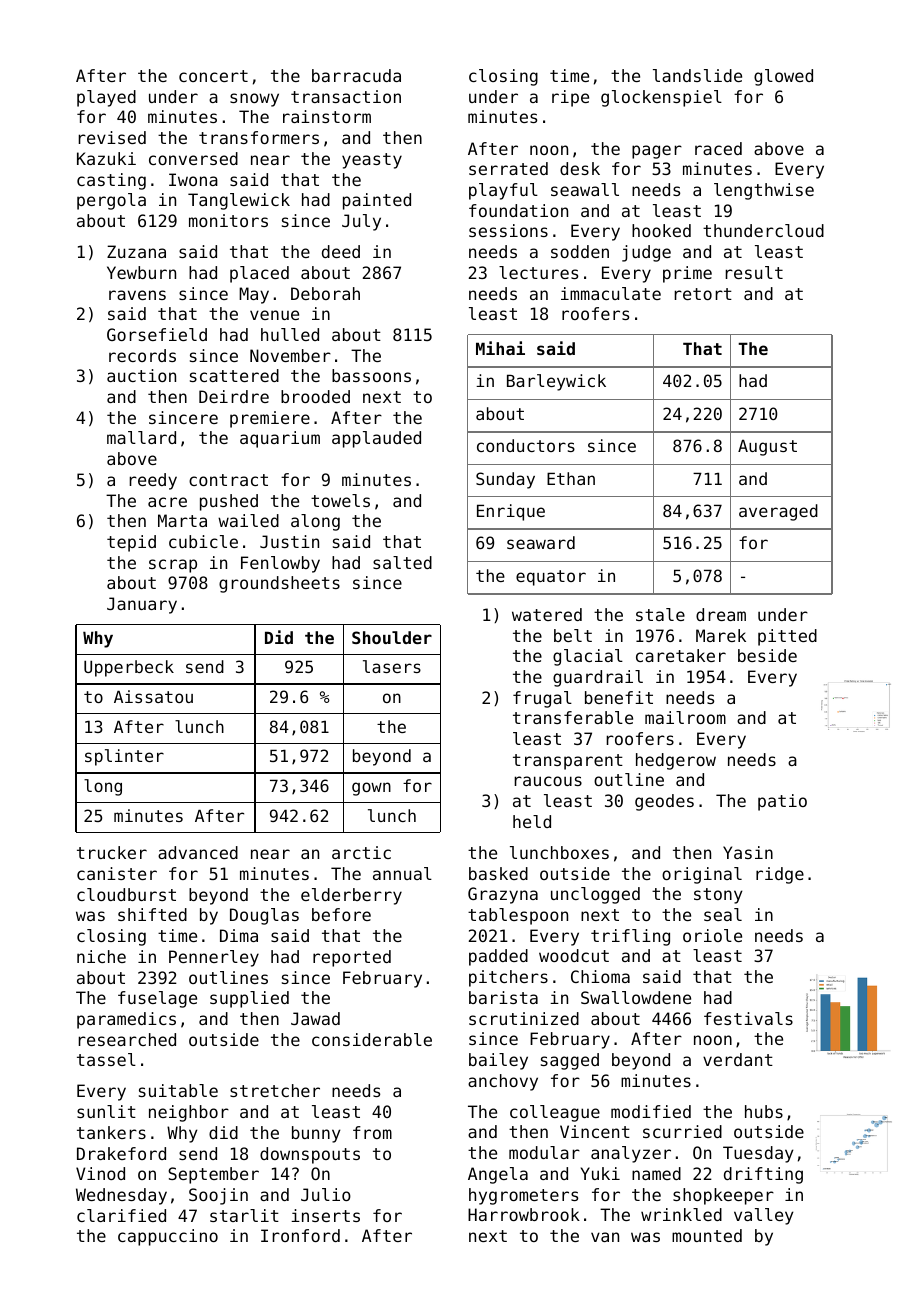 This image has height=1316, width=908. I want to click on retort, so click(703, 294).
